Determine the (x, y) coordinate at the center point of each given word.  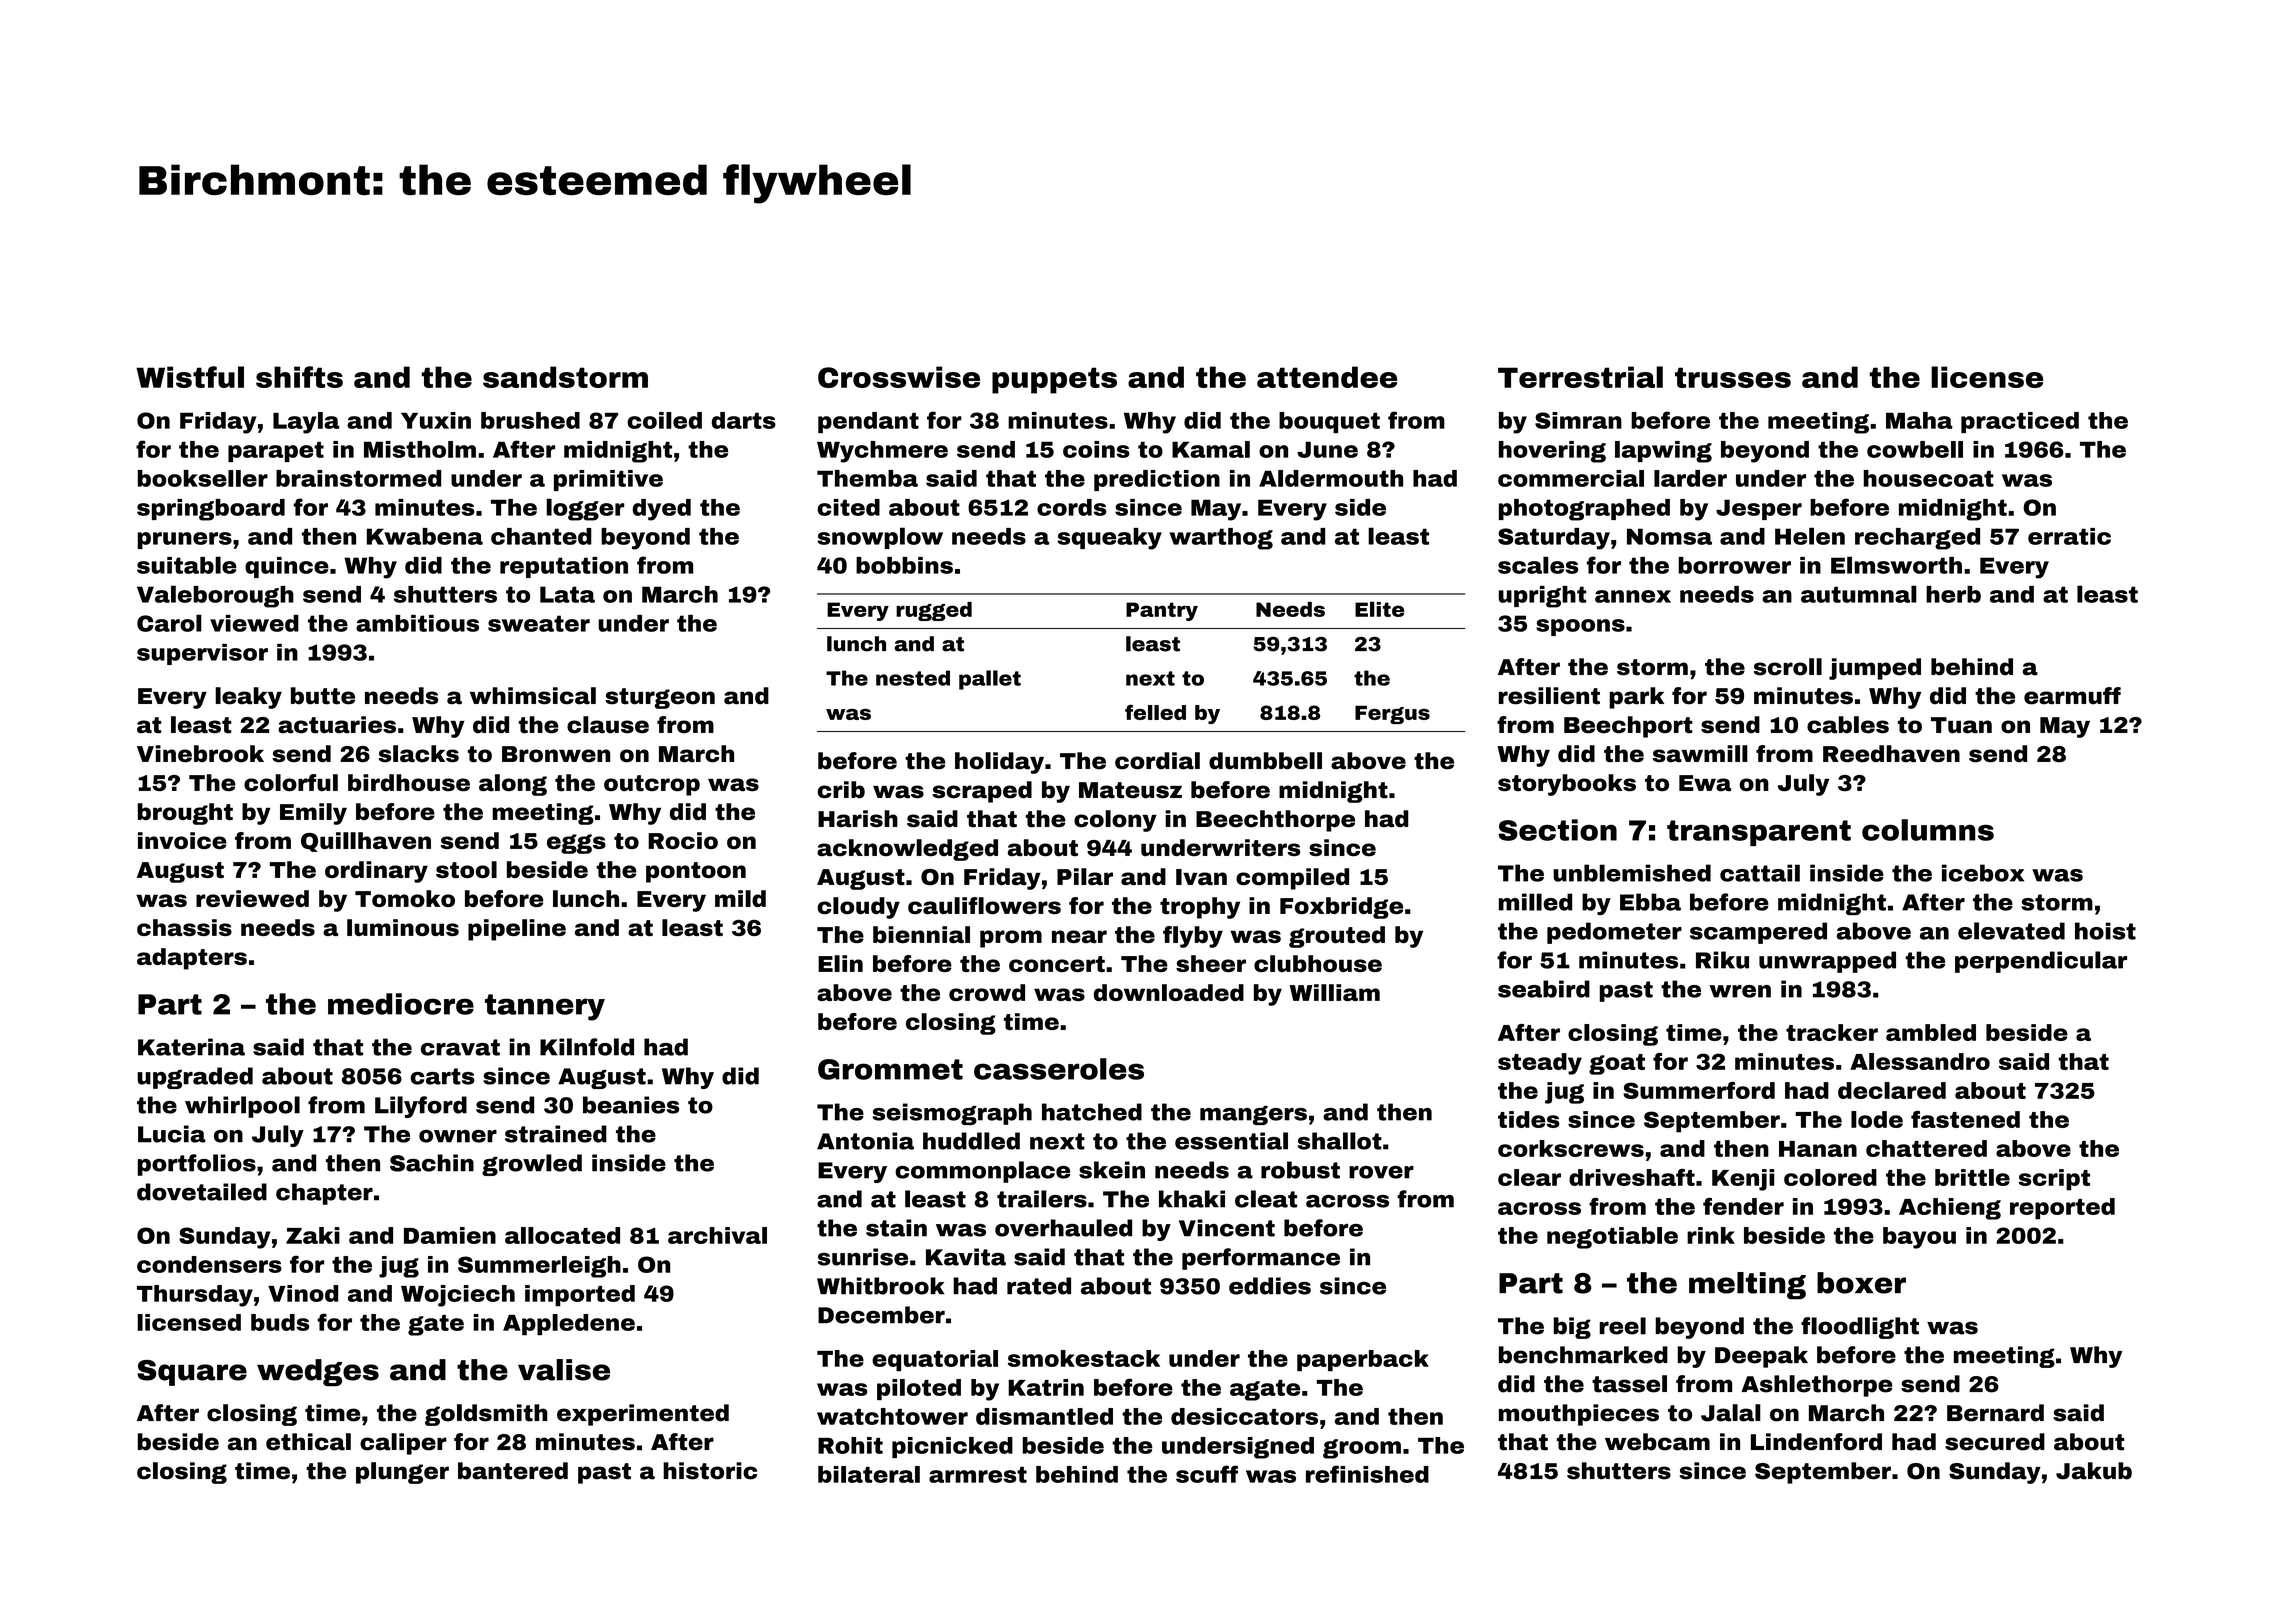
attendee (1327, 377)
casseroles (1059, 1069)
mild (740, 898)
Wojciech (458, 1296)
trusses (1733, 377)
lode (1877, 1119)
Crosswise (899, 377)
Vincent (1227, 1228)
